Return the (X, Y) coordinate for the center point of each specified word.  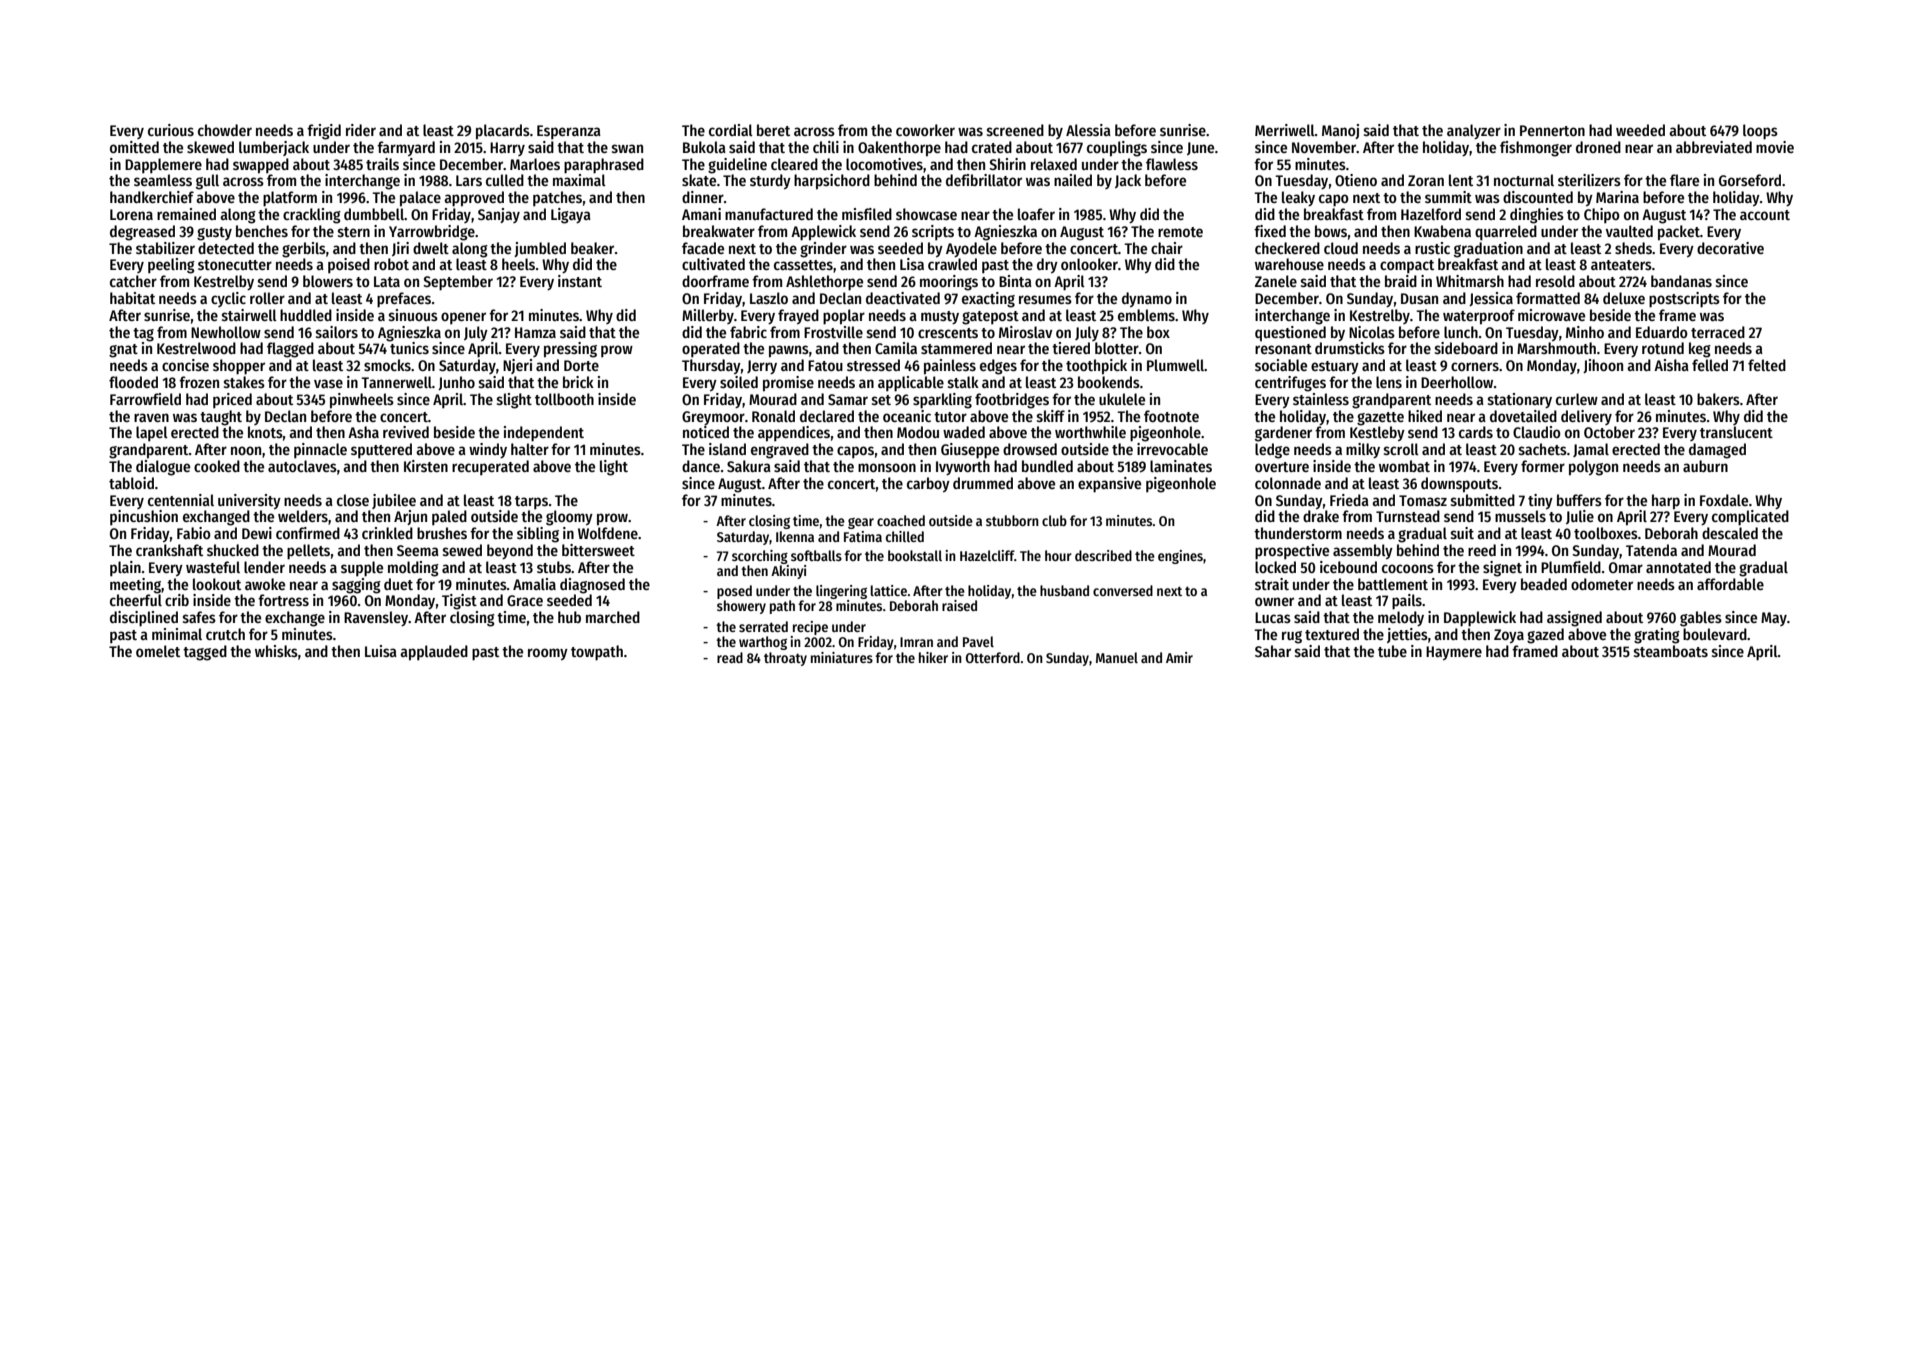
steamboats (1671, 651)
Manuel (1117, 657)
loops (1760, 132)
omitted (134, 147)
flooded (133, 382)
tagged (205, 653)
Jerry (762, 367)
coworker (925, 130)
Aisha (1671, 365)
